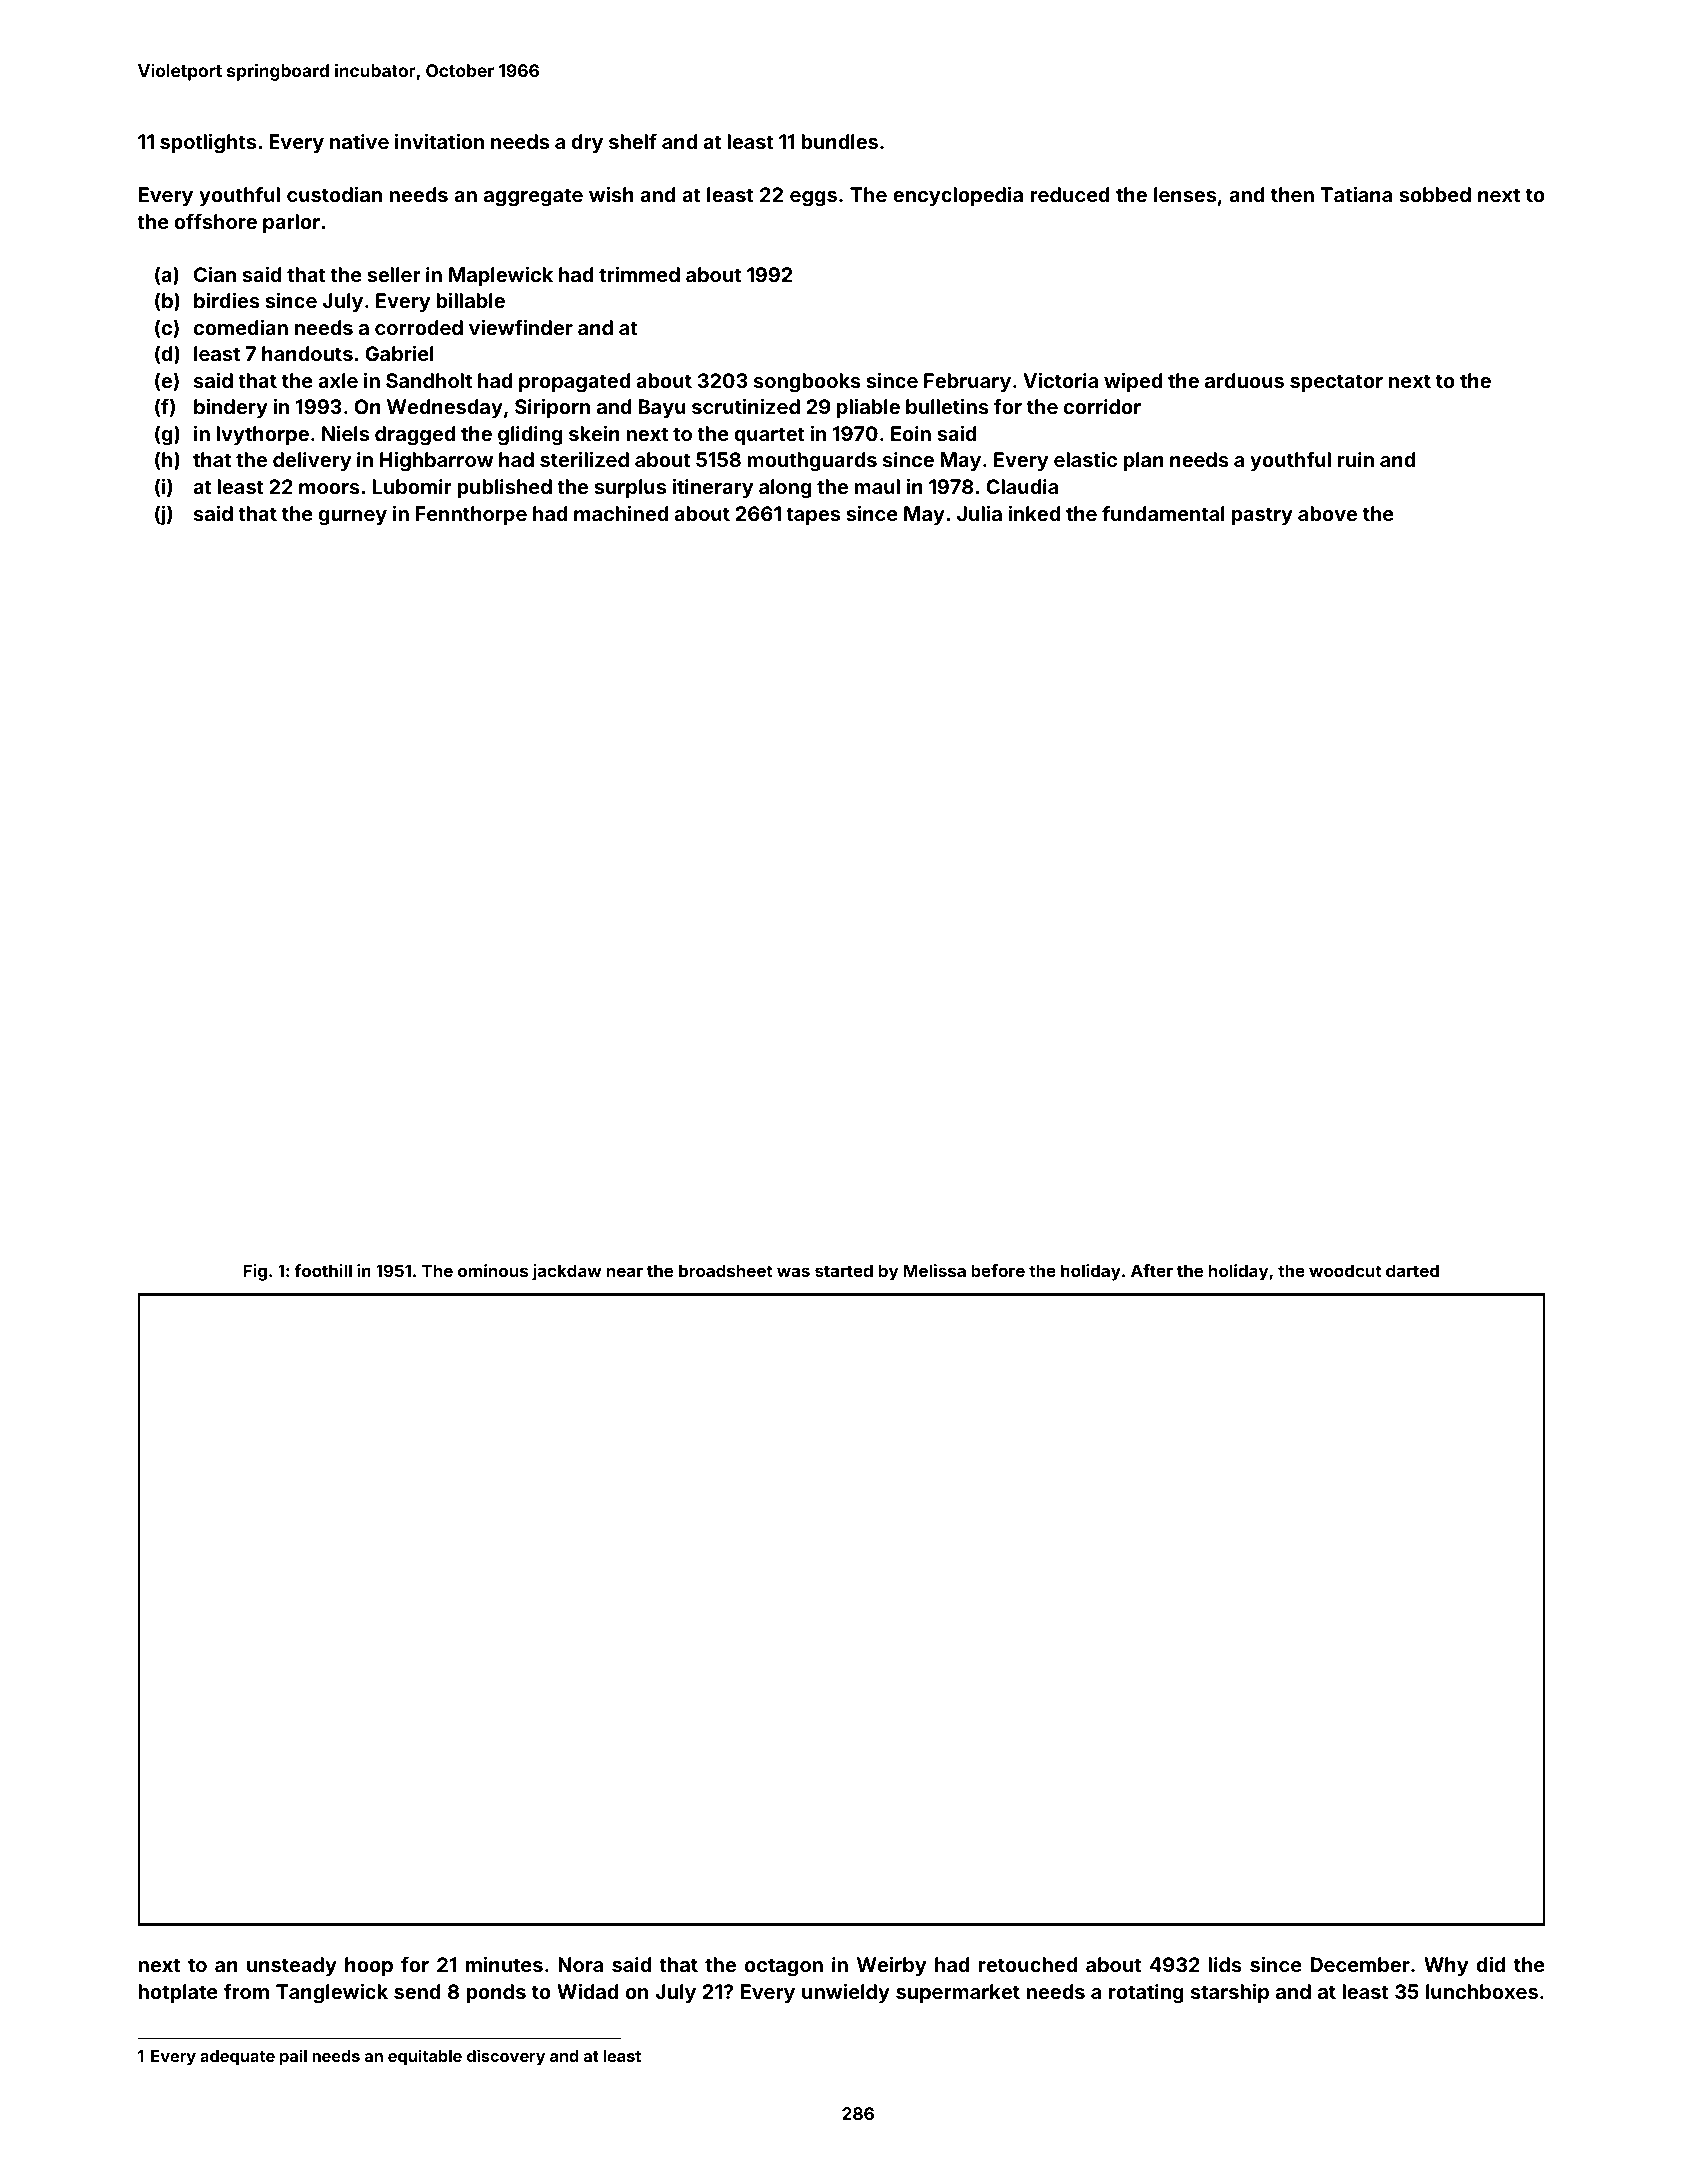 This screenshot has width=1683, height=2178. I want to click on foothill, so click(323, 1270).
